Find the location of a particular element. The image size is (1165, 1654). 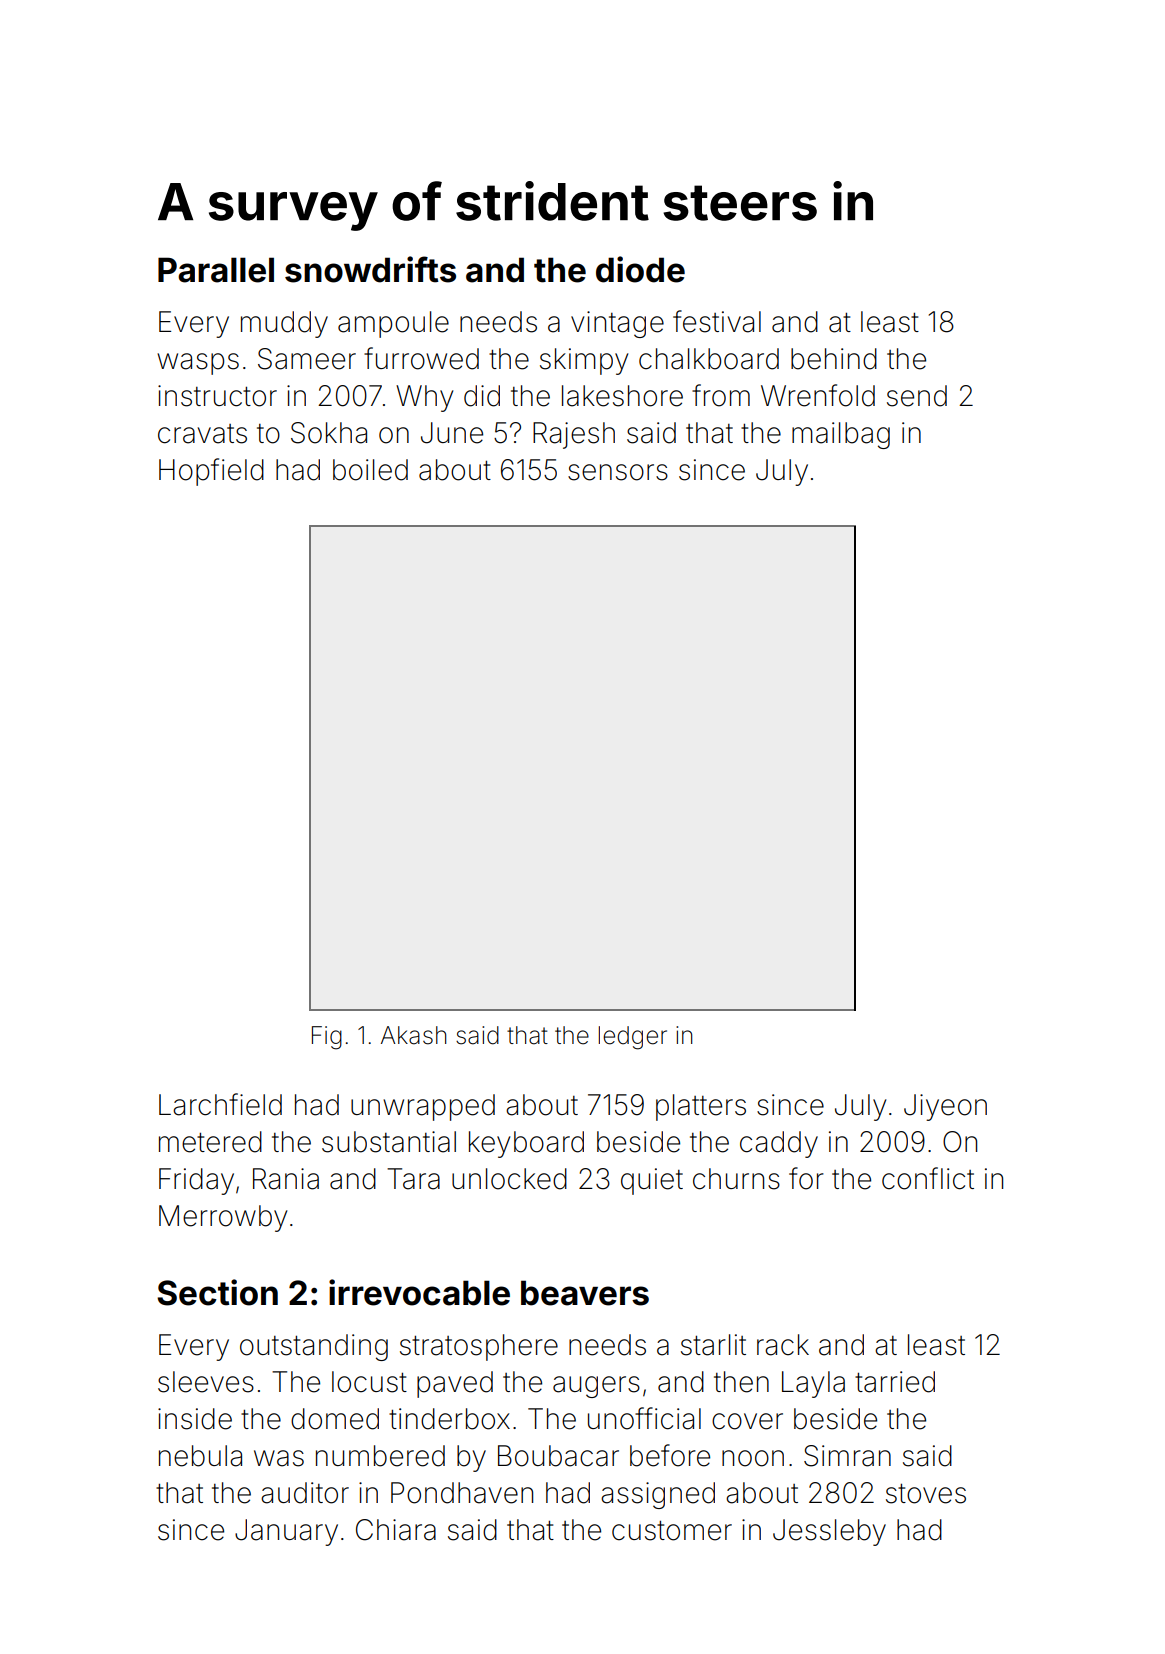

Section is located at coordinates (217, 1292).
